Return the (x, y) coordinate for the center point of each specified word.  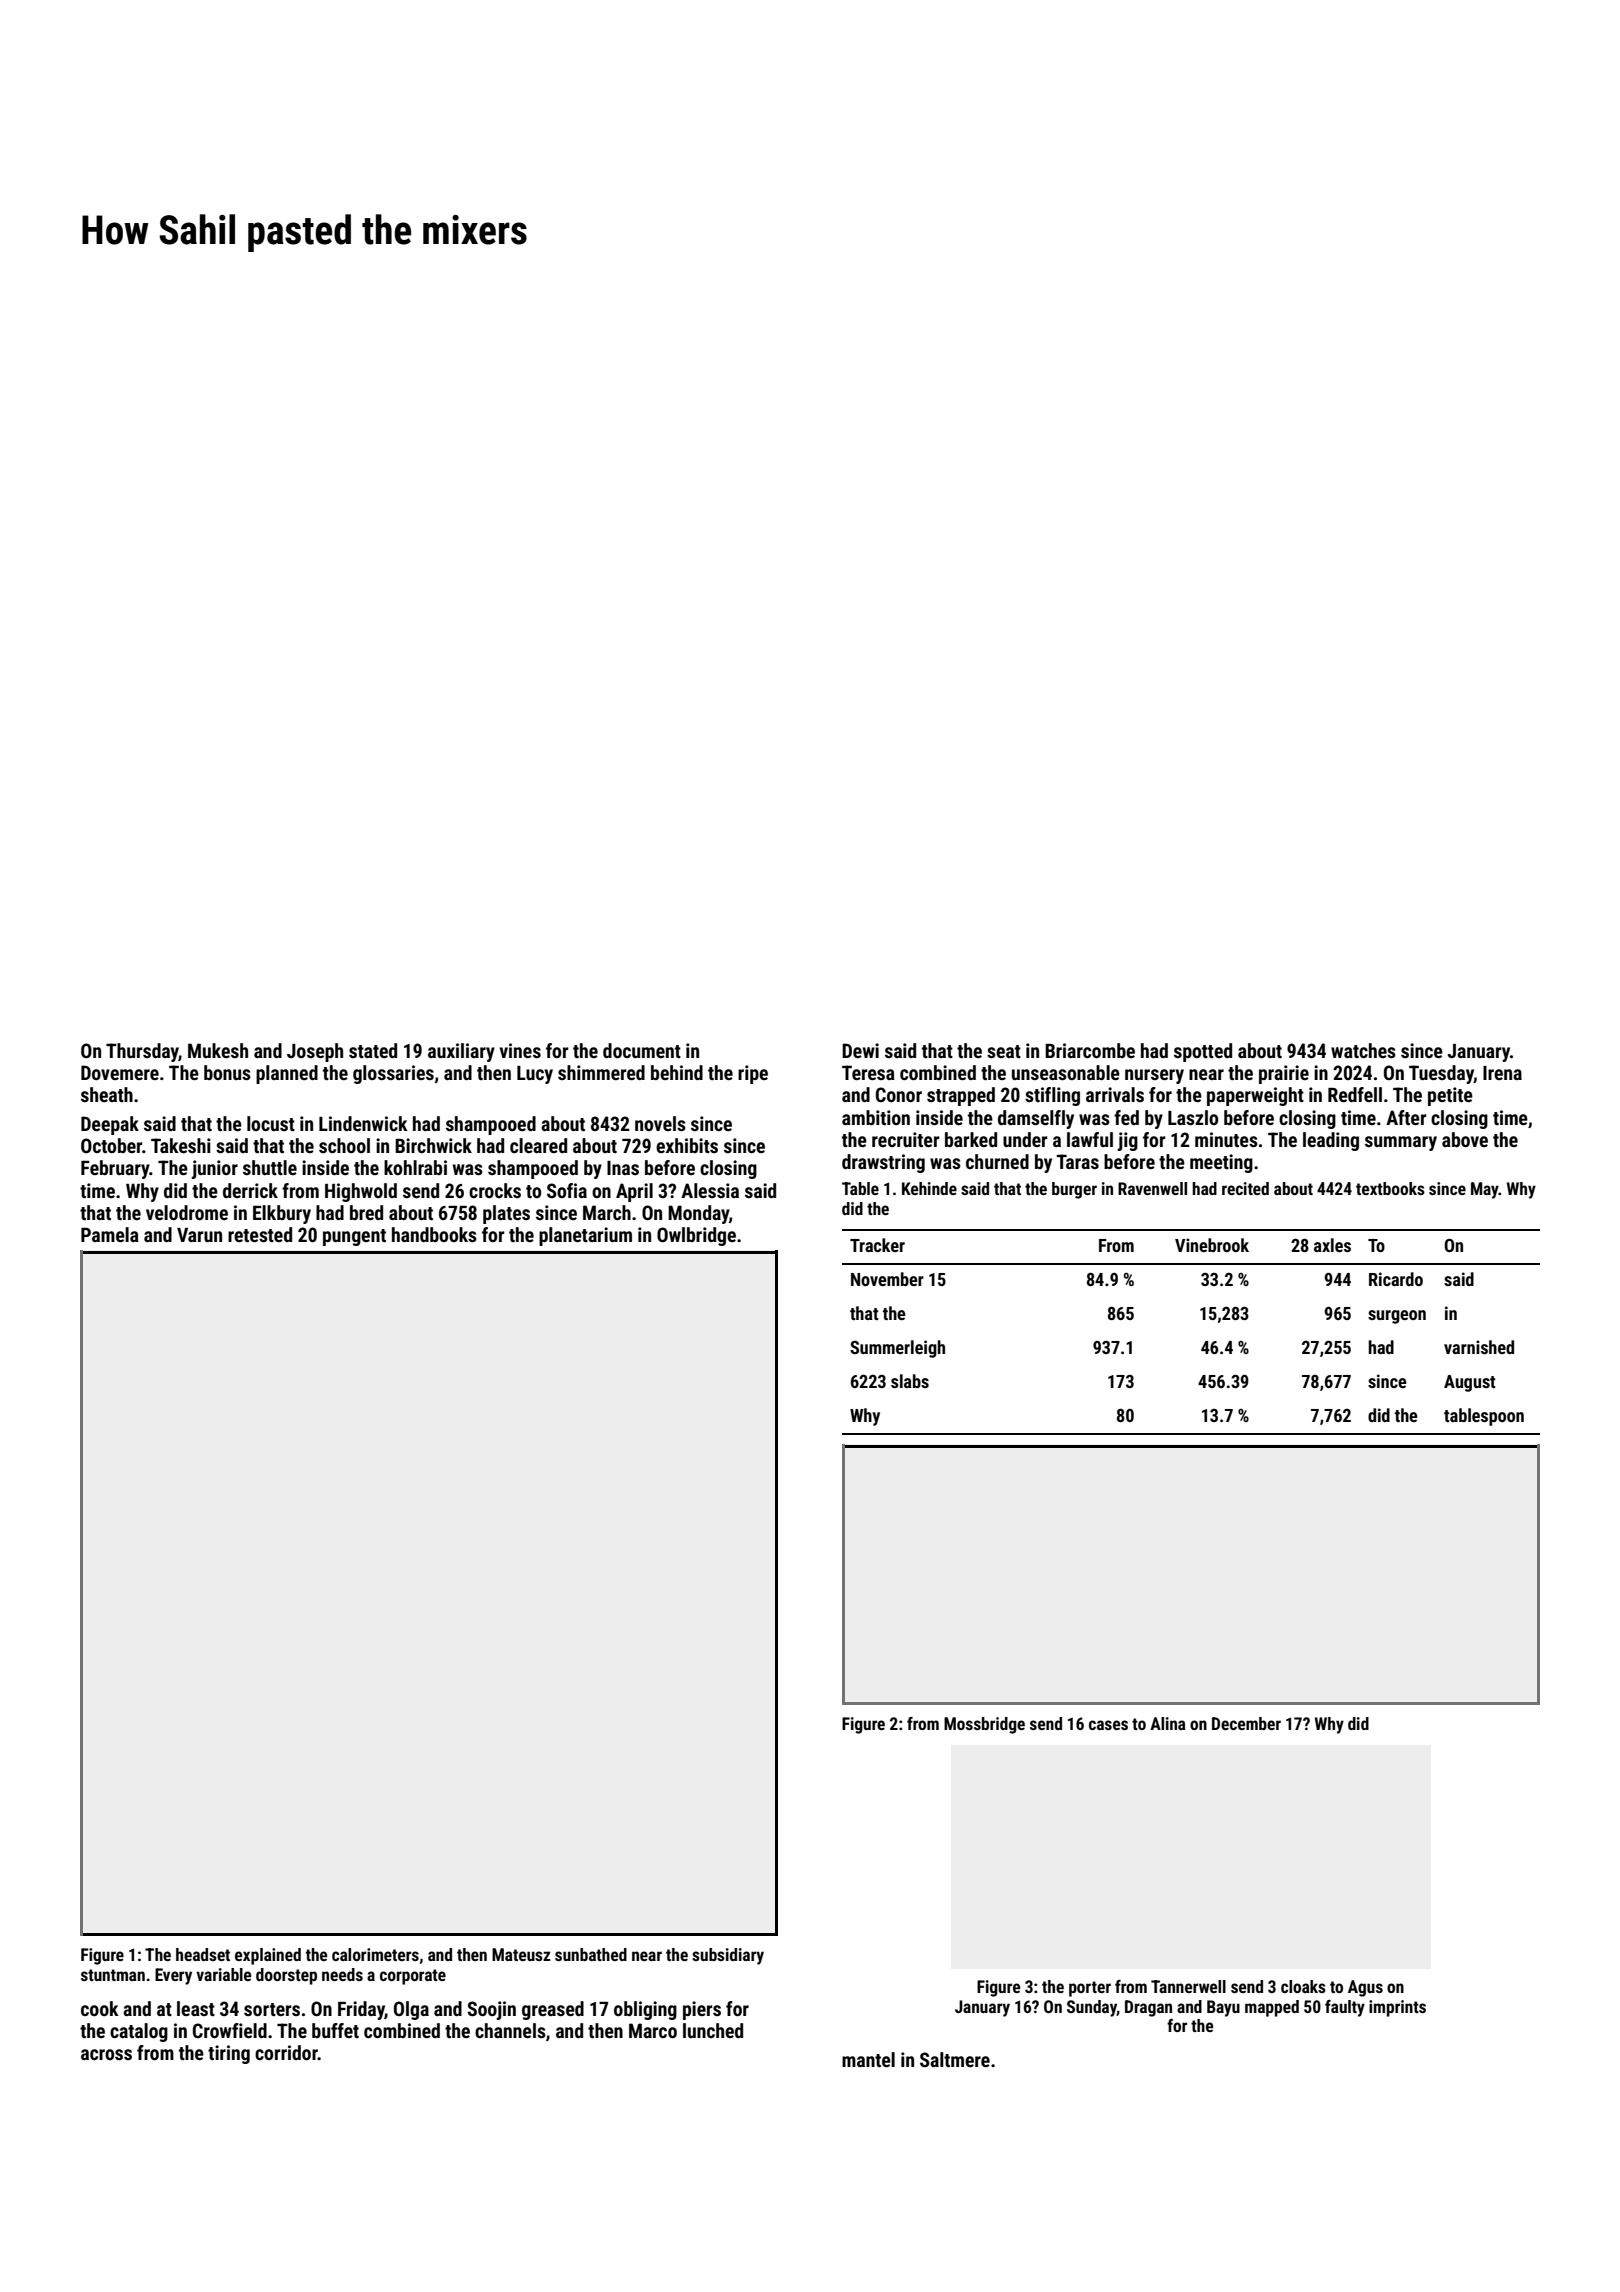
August (1470, 1383)
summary (1401, 1143)
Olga (411, 2010)
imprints (1397, 2008)
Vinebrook (1212, 1245)
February (115, 1169)
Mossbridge (984, 1725)
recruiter (905, 1139)
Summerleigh (897, 1349)
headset (203, 1954)
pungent (354, 1237)
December (1246, 1723)
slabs (910, 1381)
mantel (868, 2059)
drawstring (883, 1163)
